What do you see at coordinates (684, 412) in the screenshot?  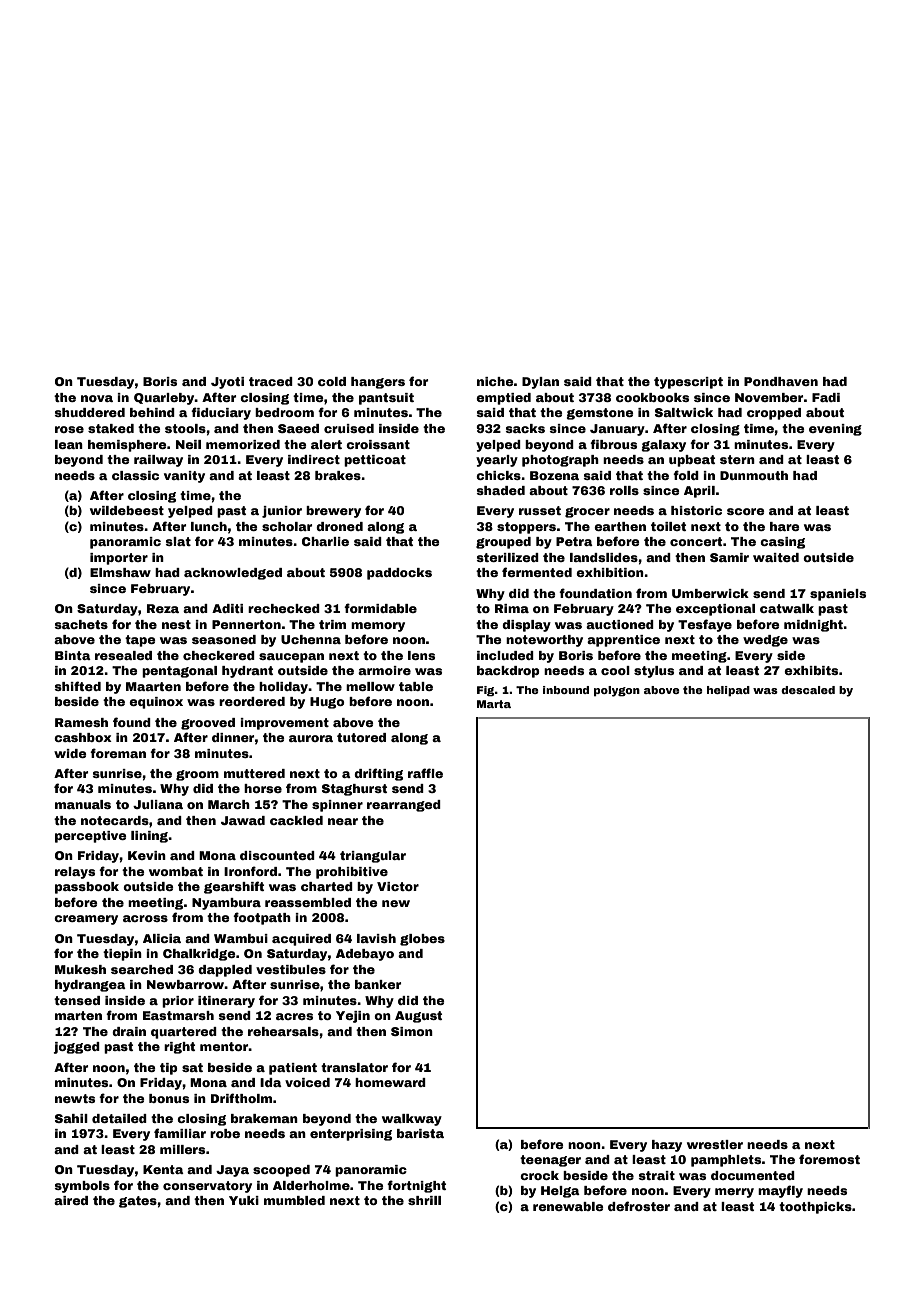 I see `Saltwick` at bounding box center [684, 412].
